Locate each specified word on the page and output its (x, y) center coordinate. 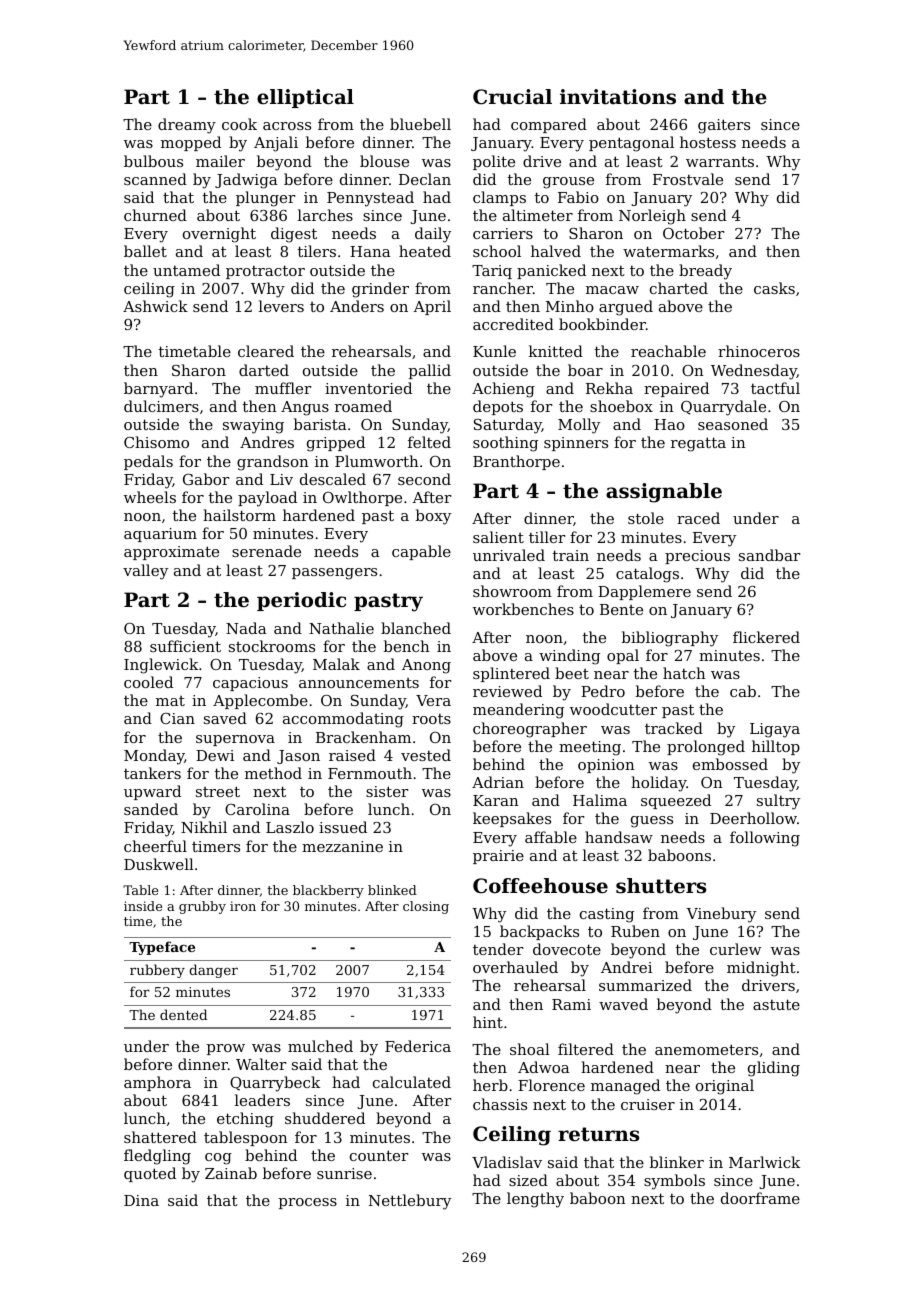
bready (705, 272)
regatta (698, 444)
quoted (150, 1174)
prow (226, 1049)
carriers (503, 233)
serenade (266, 551)
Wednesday (754, 372)
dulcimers (161, 406)
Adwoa (544, 1067)
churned (155, 215)
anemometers (706, 1049)
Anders (357, 306)
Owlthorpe (362, 498)
